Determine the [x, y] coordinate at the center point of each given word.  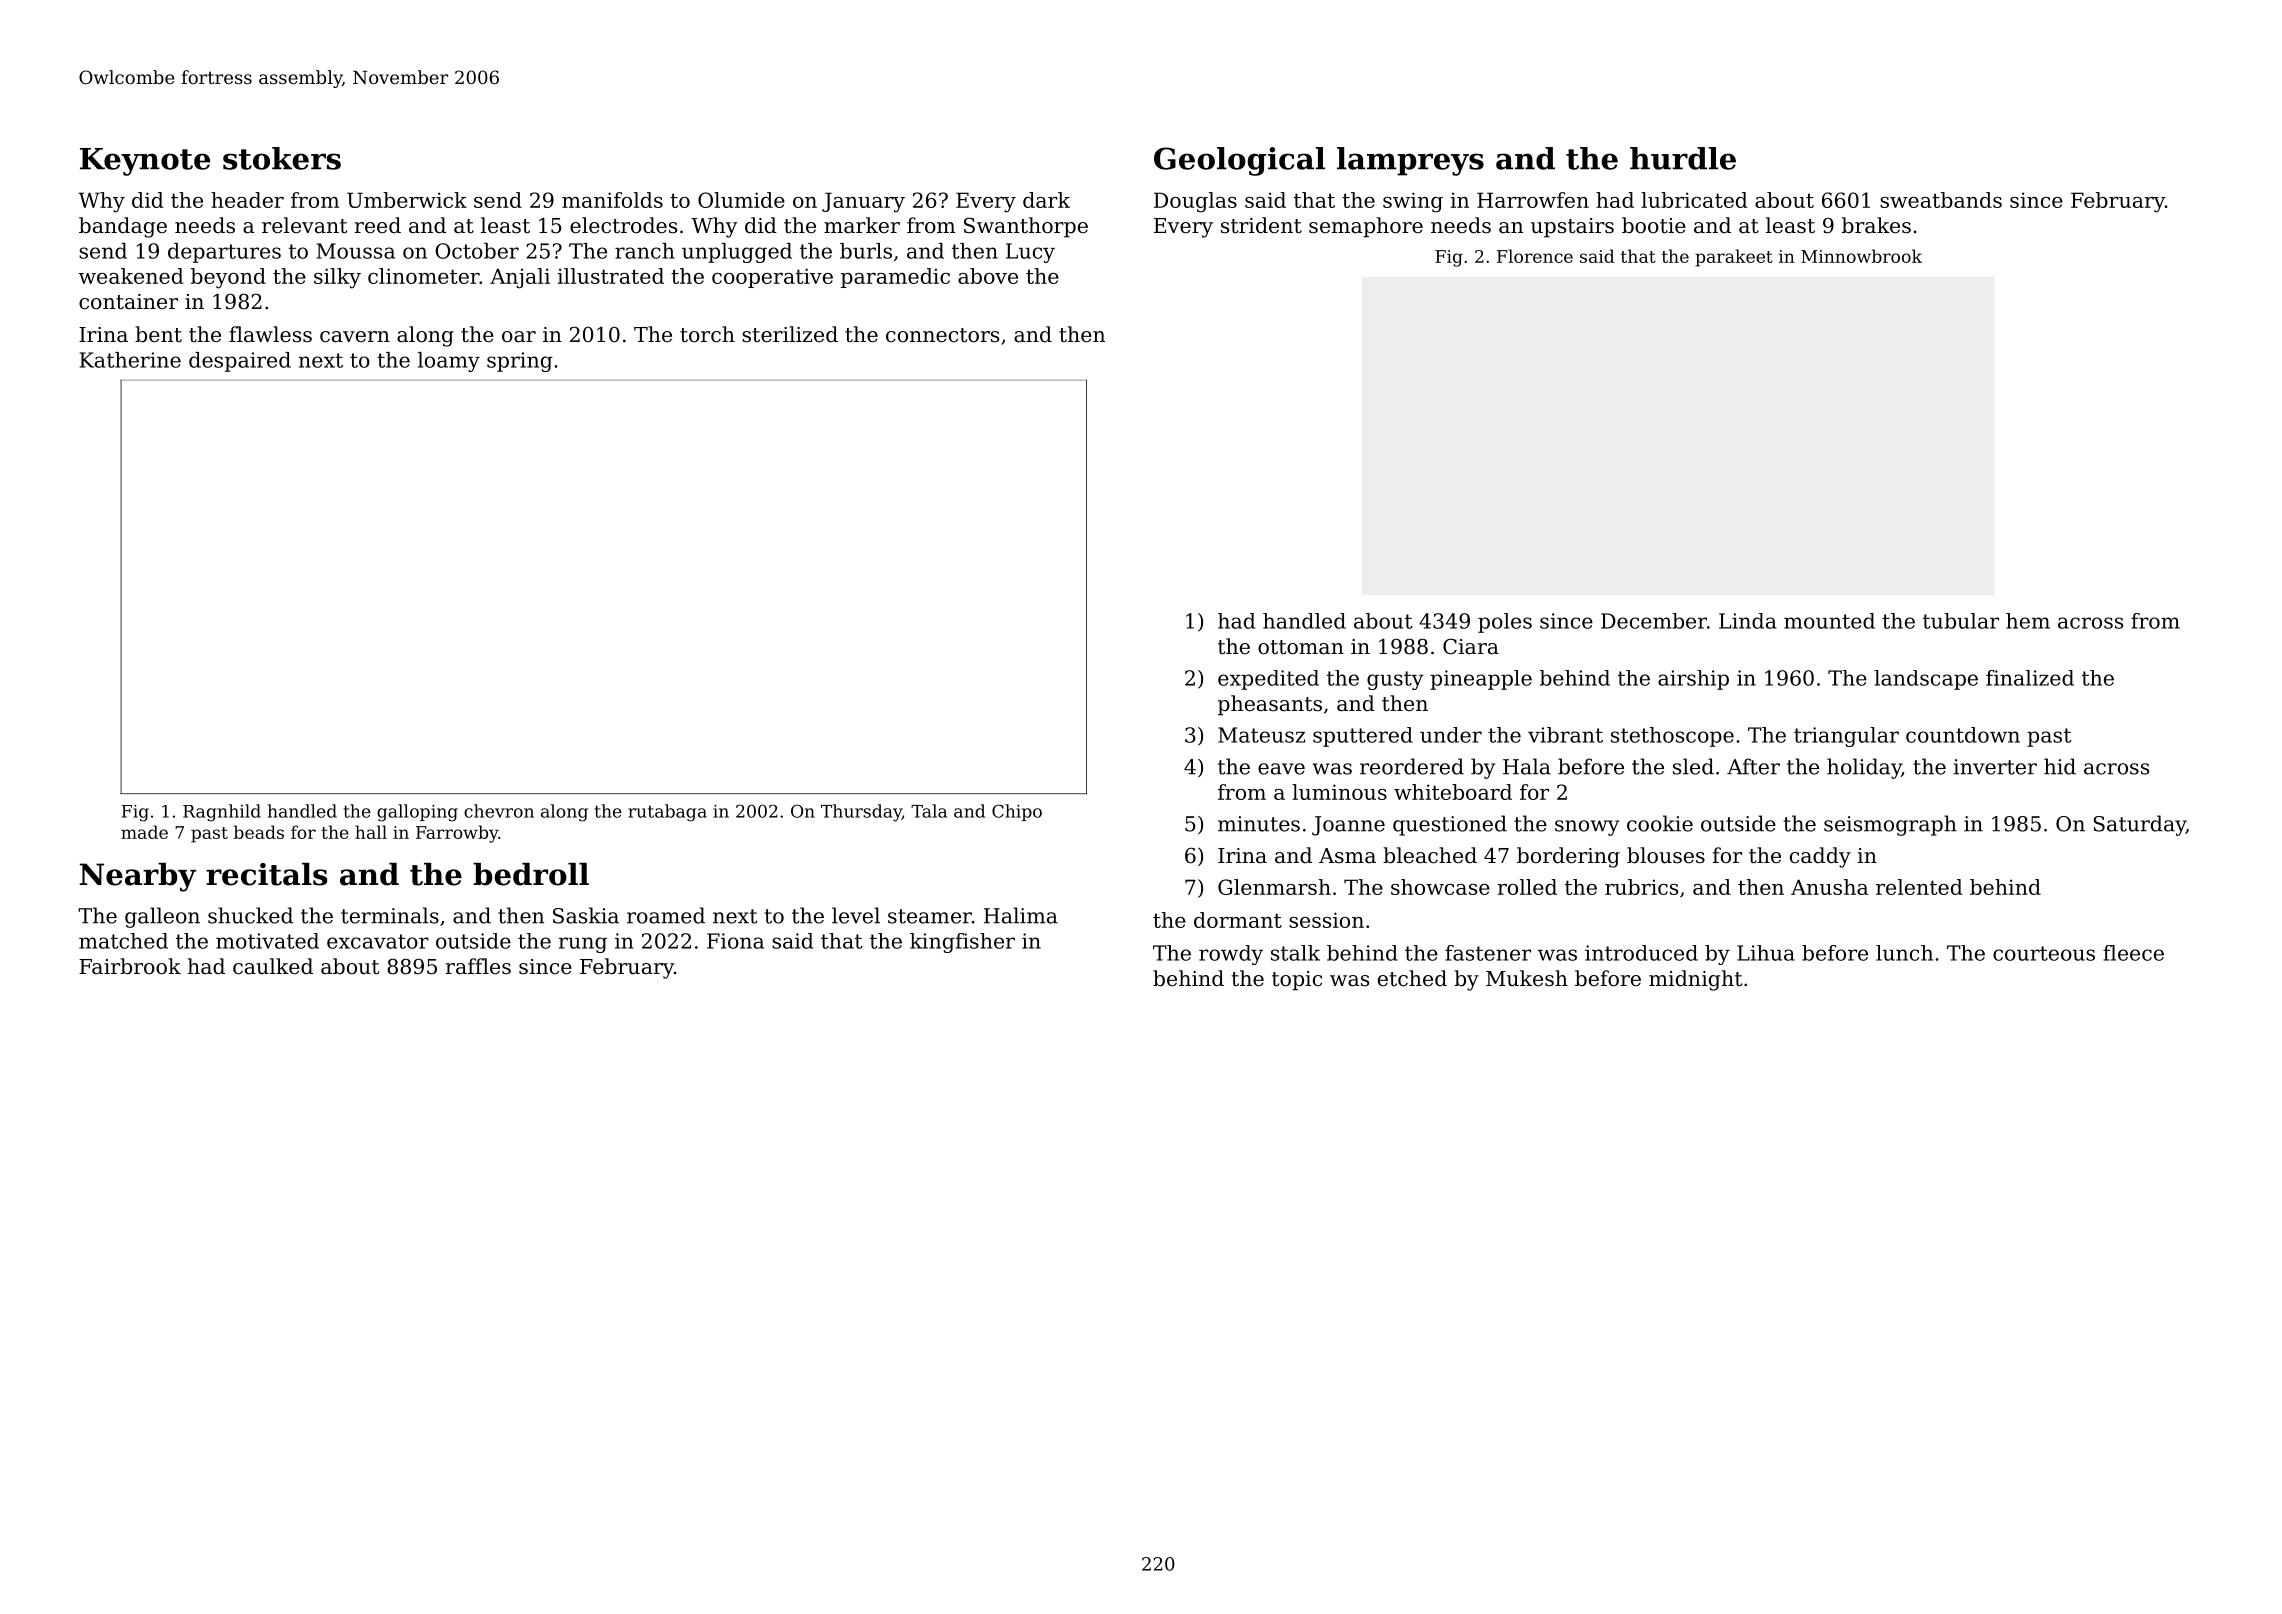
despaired [240, 362]
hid [2060, 766]
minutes [1259, 824]
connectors [942, 335]
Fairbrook [130, 966]
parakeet [1734, 258]
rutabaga [667, 813]
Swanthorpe [1026, 227]
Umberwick [407, 200]
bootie [1654, 225]
